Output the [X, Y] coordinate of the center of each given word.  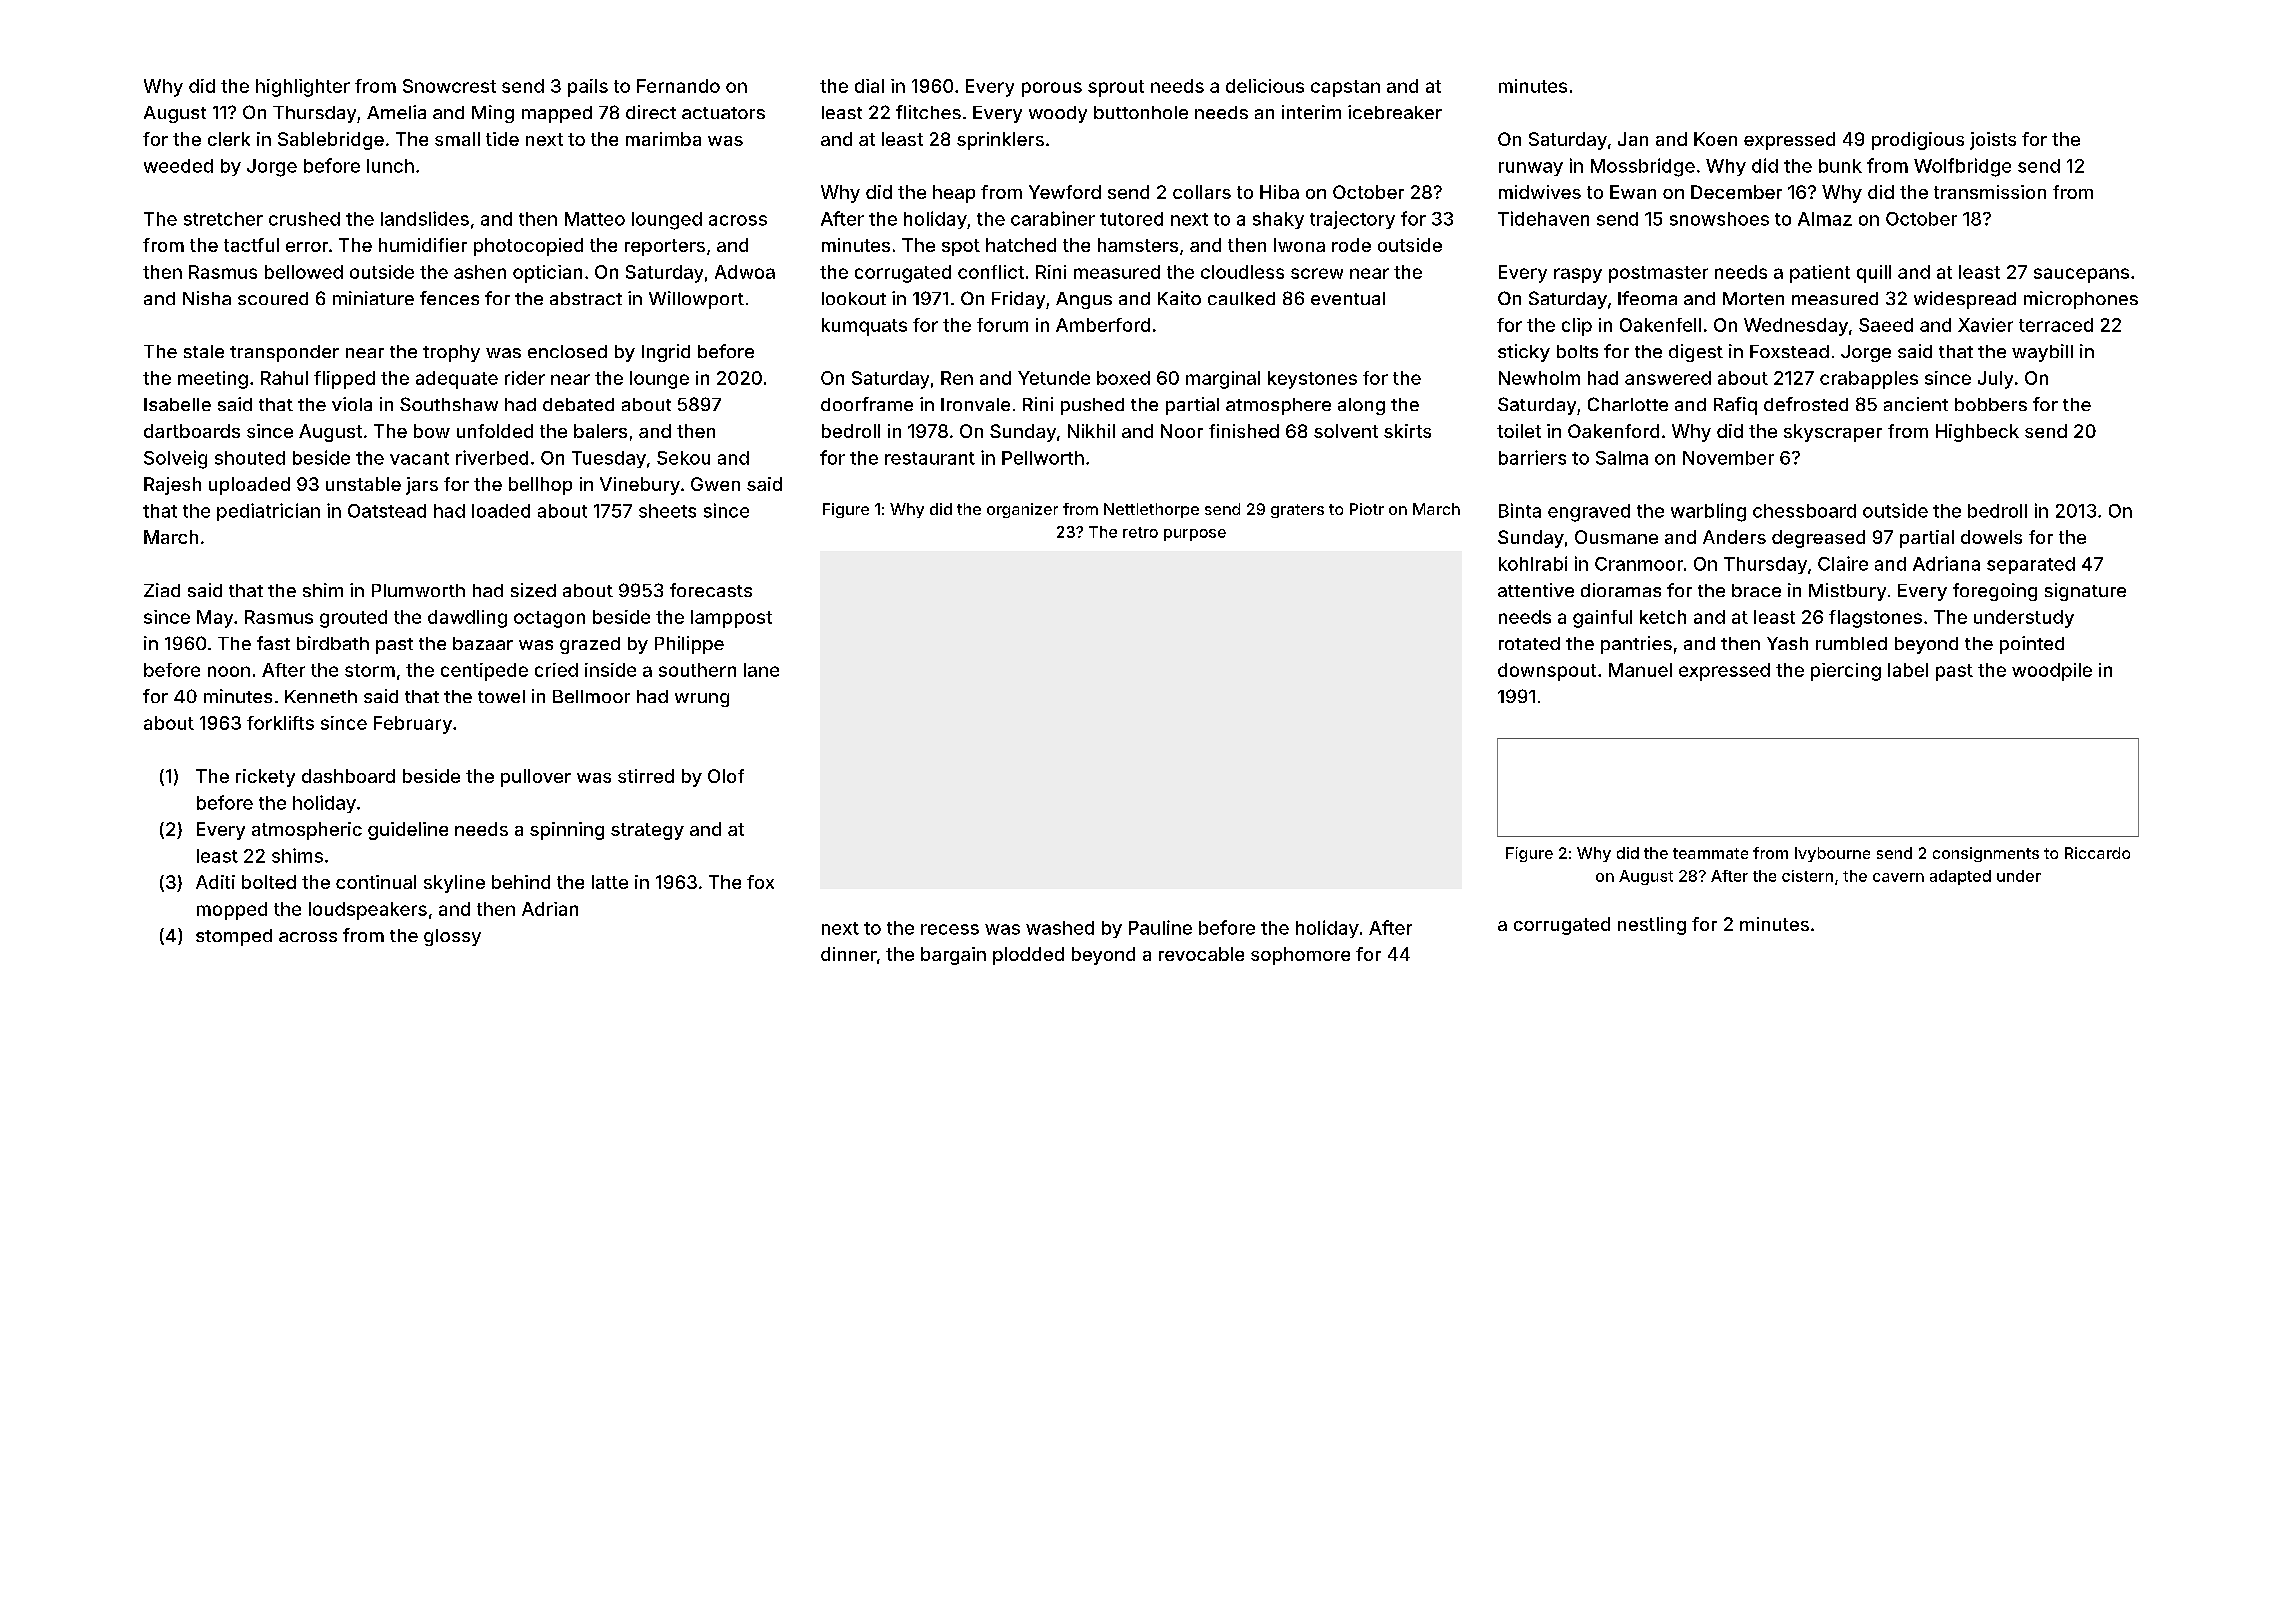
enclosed [567, 351]
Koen [1715, 139]
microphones [2081, 300]
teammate [1710, 853]
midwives [1540, 192]
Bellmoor [591, 696]
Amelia [396, 112]
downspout [1547, 672]
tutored [1131, 219]
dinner [849, 954]
